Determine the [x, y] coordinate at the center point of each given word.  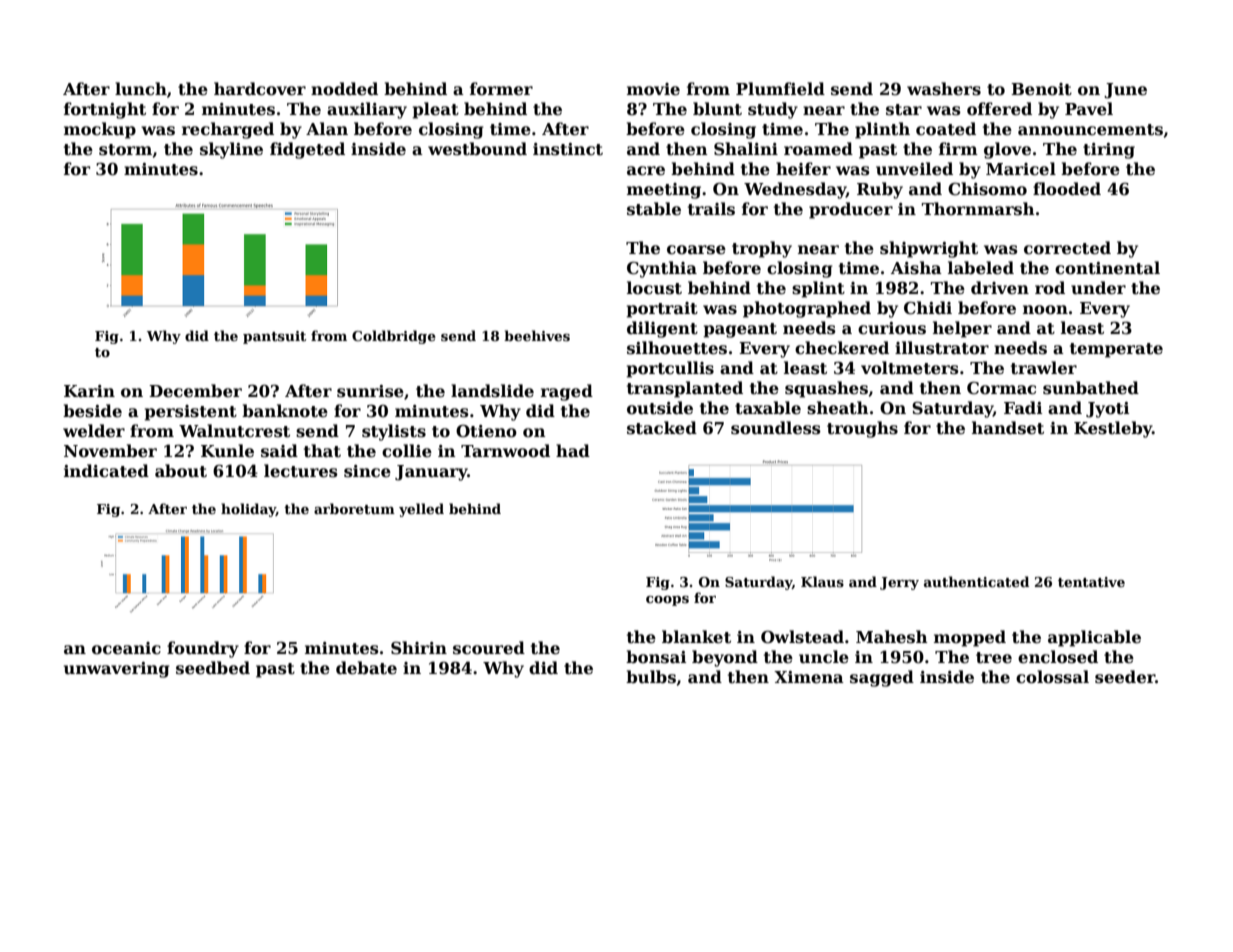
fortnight [105, 110]
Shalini [746, 149]
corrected [1067, 248]
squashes [826, 389]
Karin [89, 391]
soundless [776, 428]
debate [366, 668]
